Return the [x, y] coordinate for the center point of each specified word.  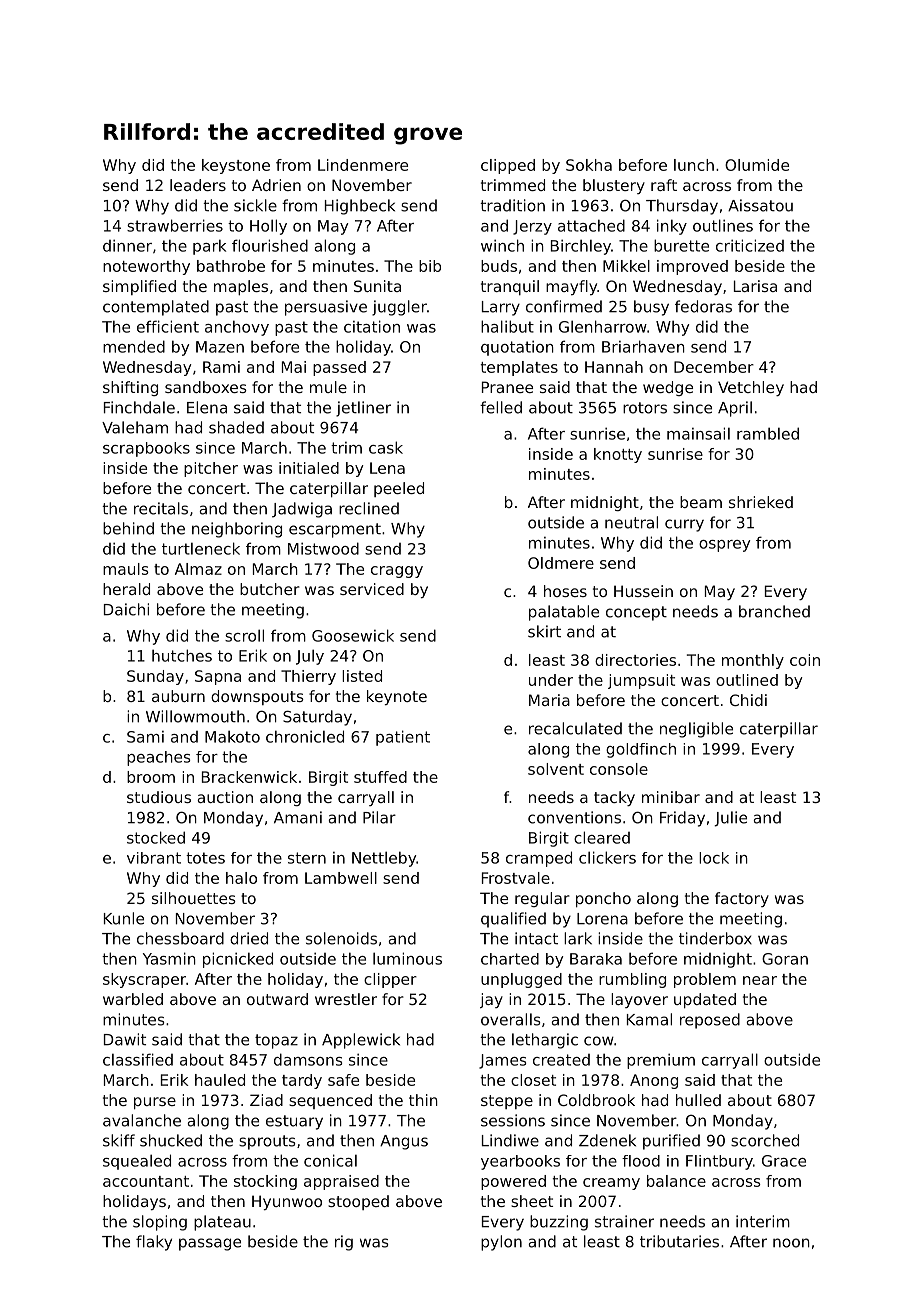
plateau [222, 1223]
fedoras [703, 306]
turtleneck [201, 548]
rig [344, 1243]
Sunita [377, 286]
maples [241, 287]
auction [225, 797]
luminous [407, 958]
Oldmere [561, 563]
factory [742, 899]
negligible [696, 730]
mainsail [698, 433]
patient [403, 738]
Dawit [125, 1039]
